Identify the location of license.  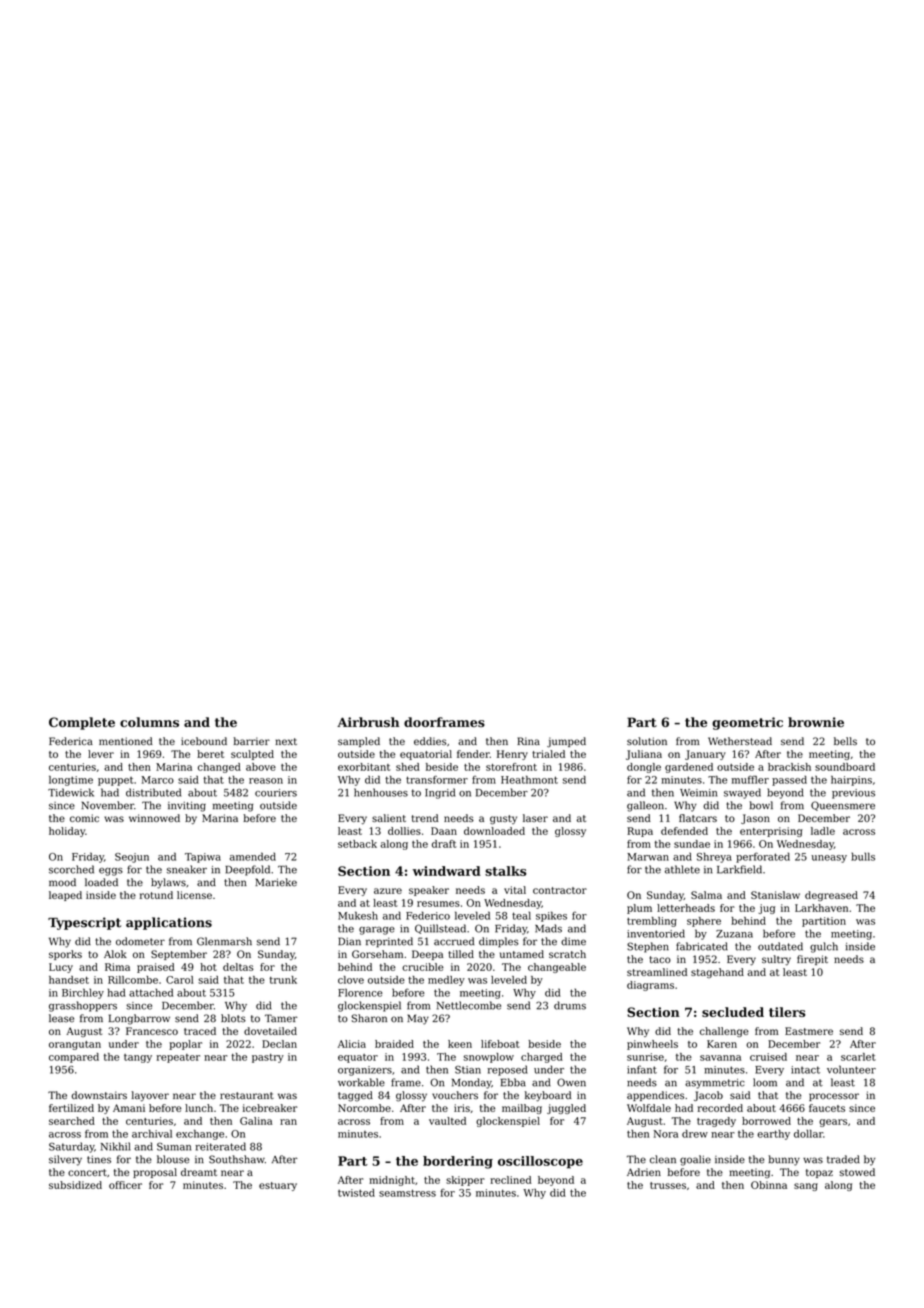
(194, 895).
